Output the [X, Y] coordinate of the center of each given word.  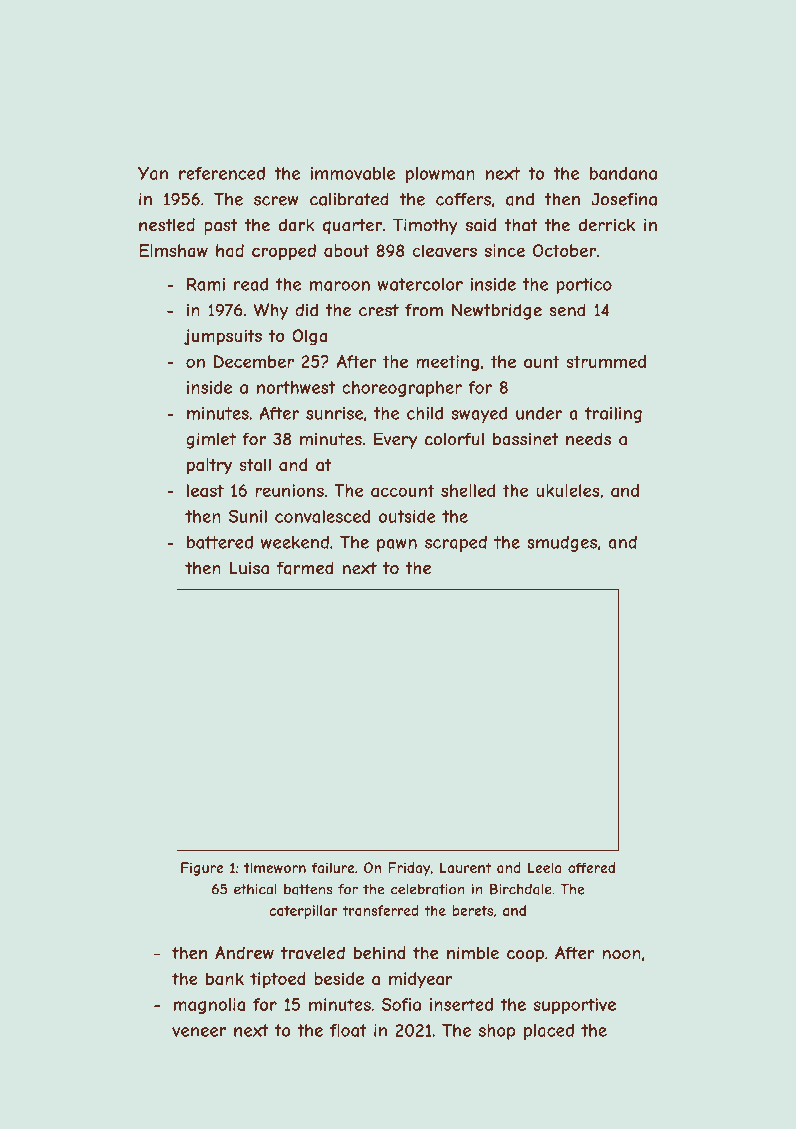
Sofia [401, 1004]
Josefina [624, 199]
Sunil [247, 516]
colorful [454, 439]
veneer [199, 1032]
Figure [202, 869]
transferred [381, 910]
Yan [153, 173]
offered [591, 867]
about [346, 250]
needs [588, 439]
